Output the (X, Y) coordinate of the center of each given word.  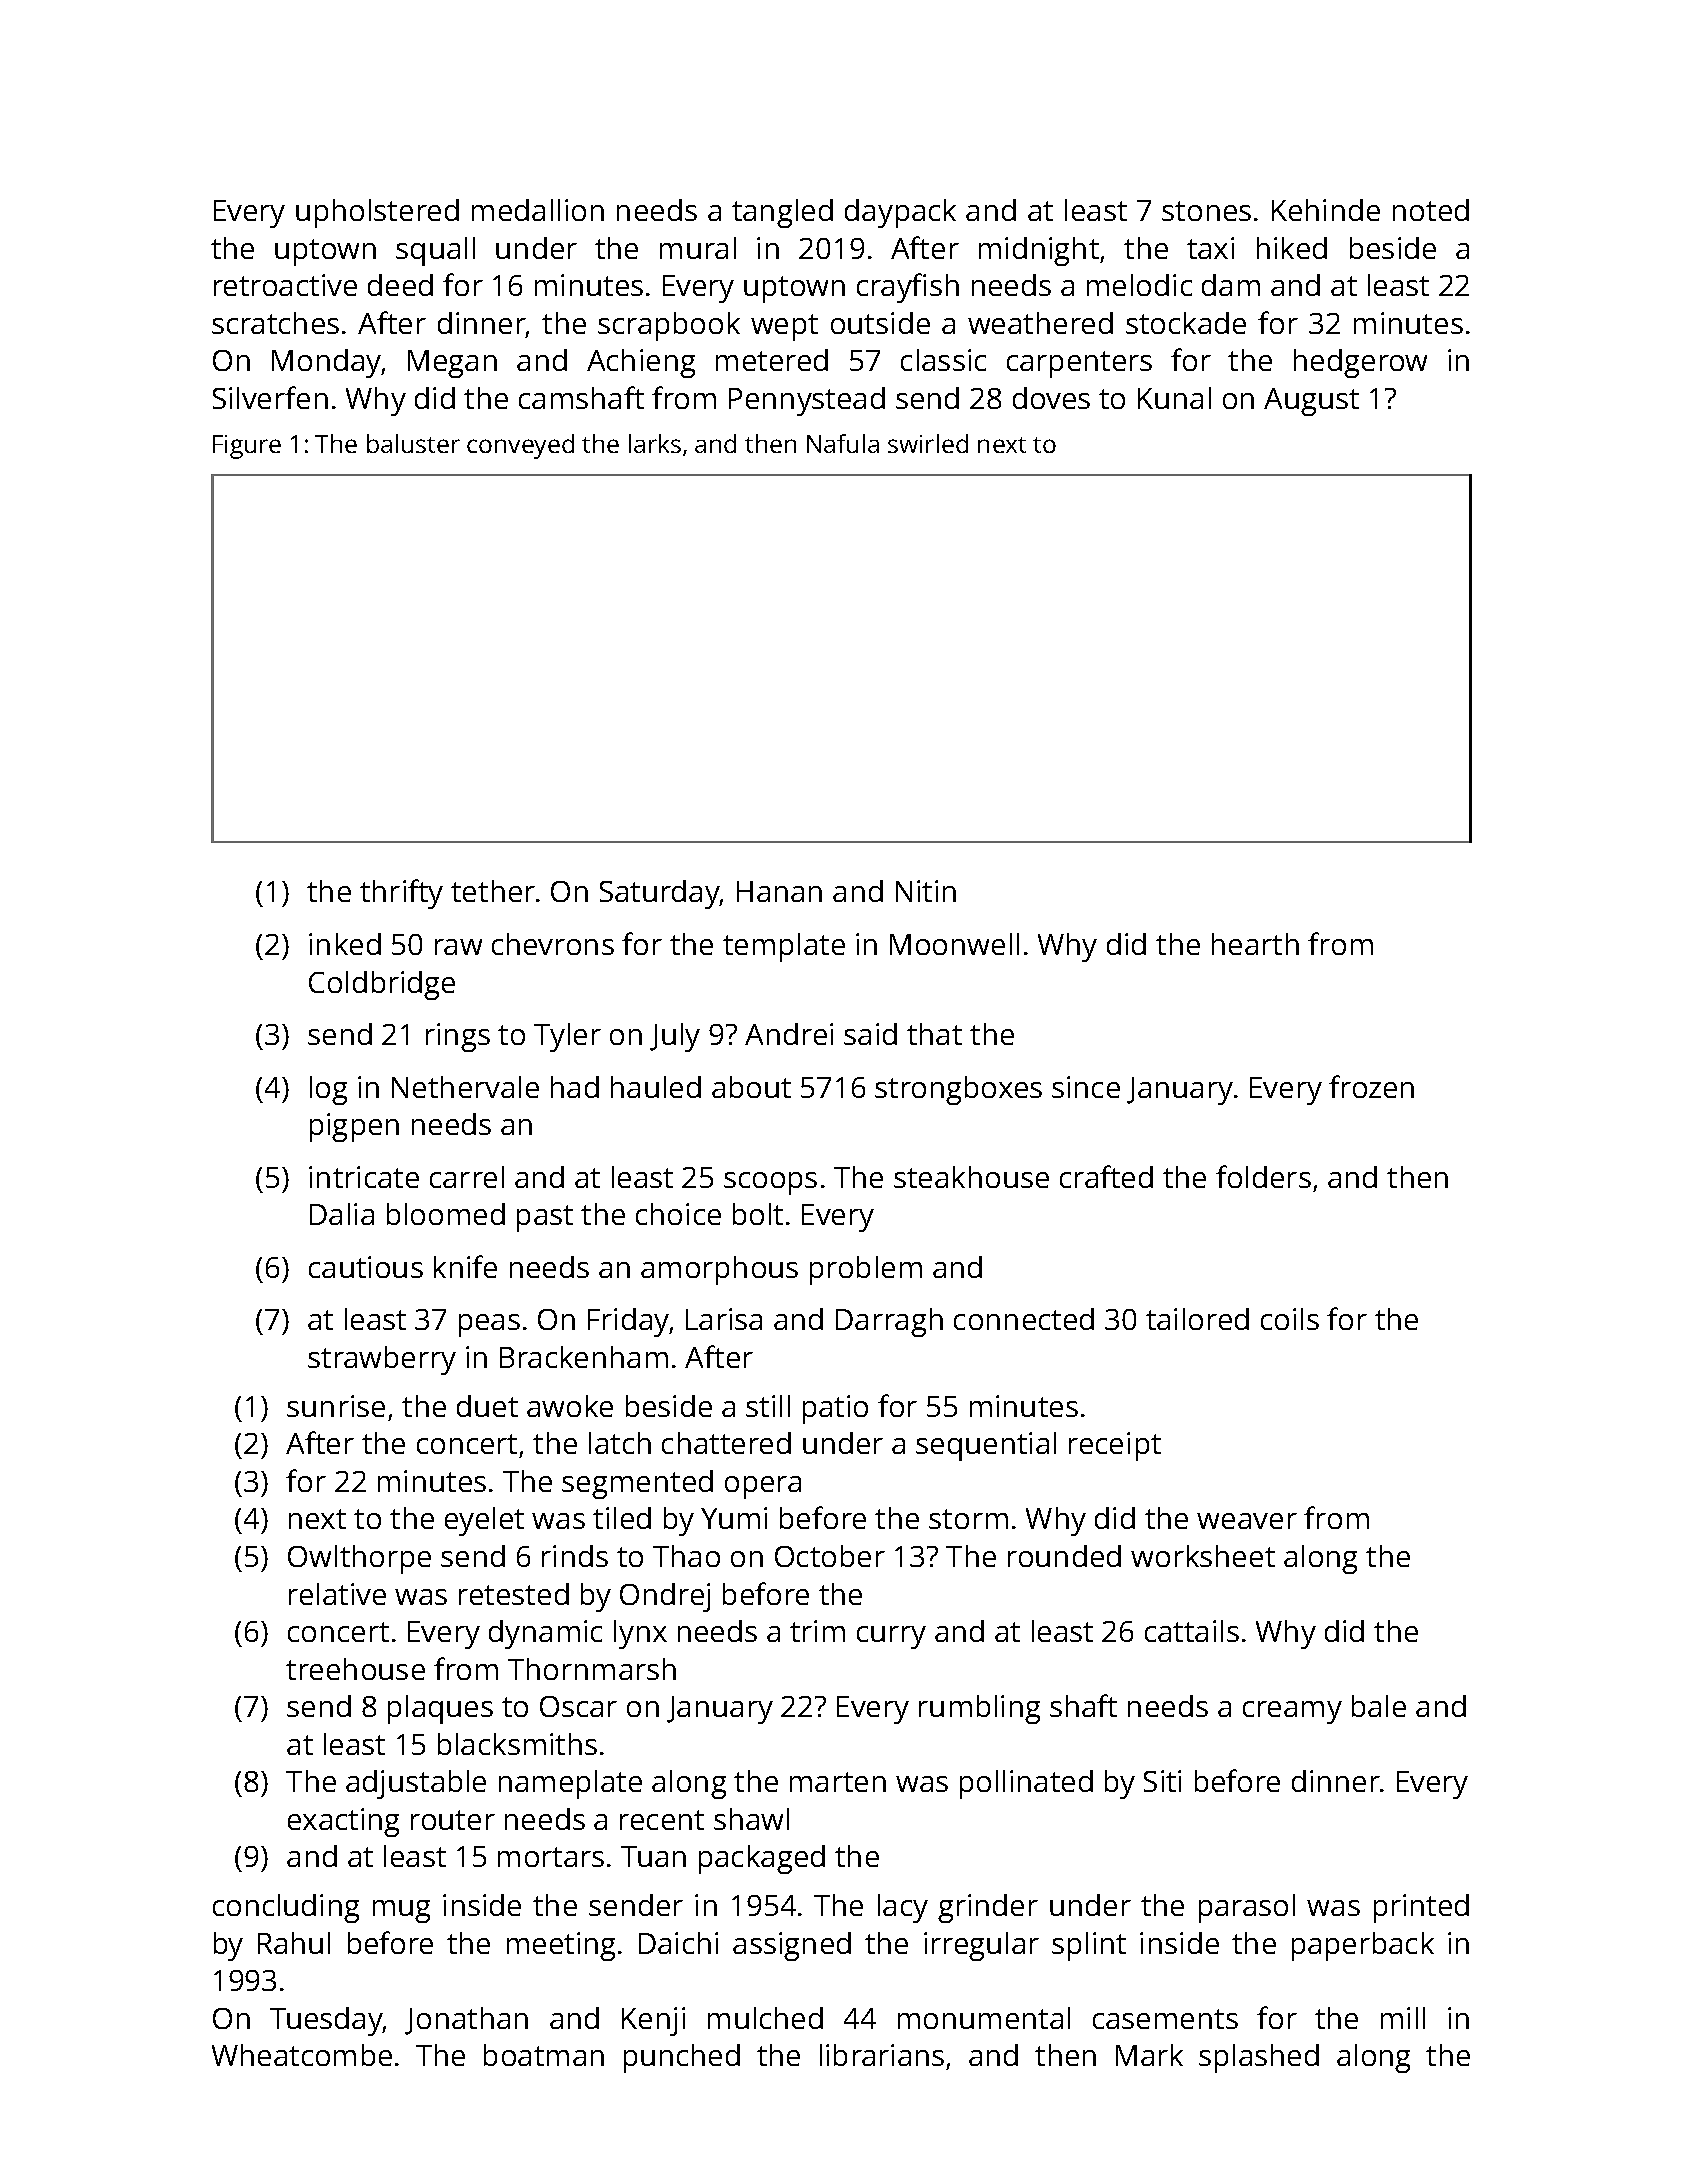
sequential (986, 1446)
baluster (413, 443)
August (1311, 402)
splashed (1259, 2058)
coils (1290, 1319)
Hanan (779, 891)
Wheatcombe (302, 2055)
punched (682, 2058)
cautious (366, 1267)
